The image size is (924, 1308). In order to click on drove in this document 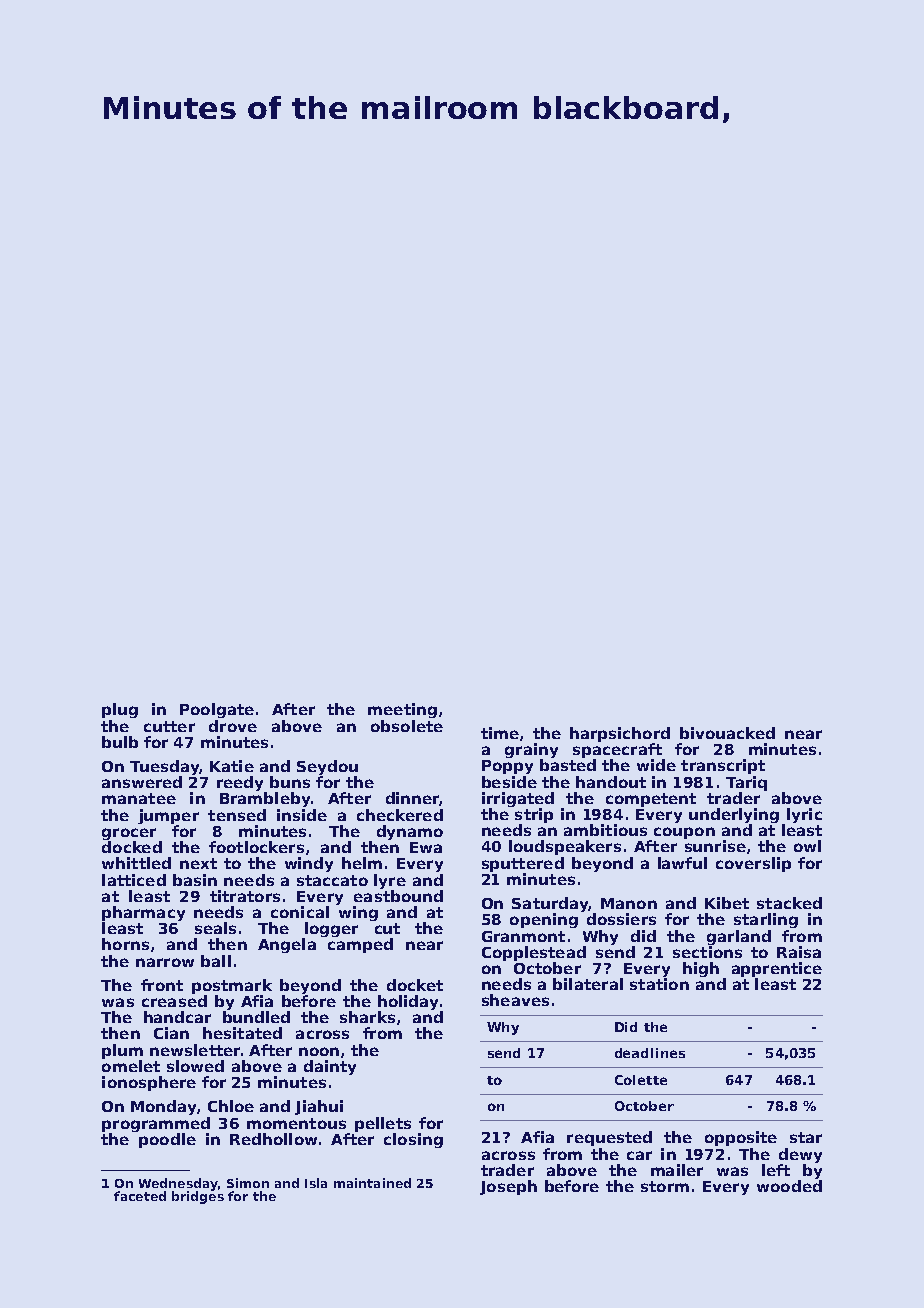, I will do `click(233, 726)`.
